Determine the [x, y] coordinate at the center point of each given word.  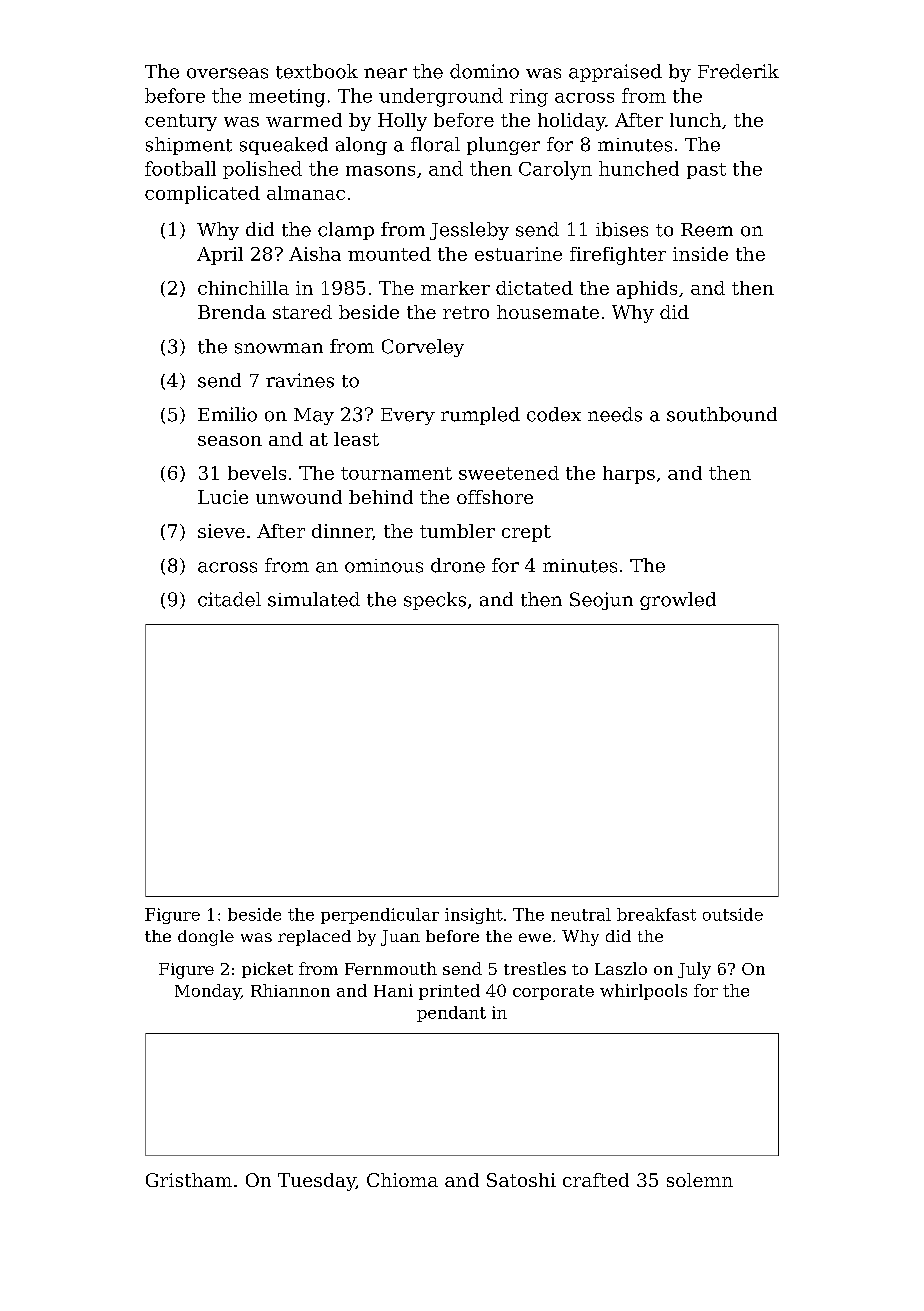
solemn [700, 1180]
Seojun [601, 601]
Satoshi [521, 1180]
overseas [227, 73]
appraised [615, 73]
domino [484, 71]
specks [435, 601]
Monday [208, 992]
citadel [229, 599]
